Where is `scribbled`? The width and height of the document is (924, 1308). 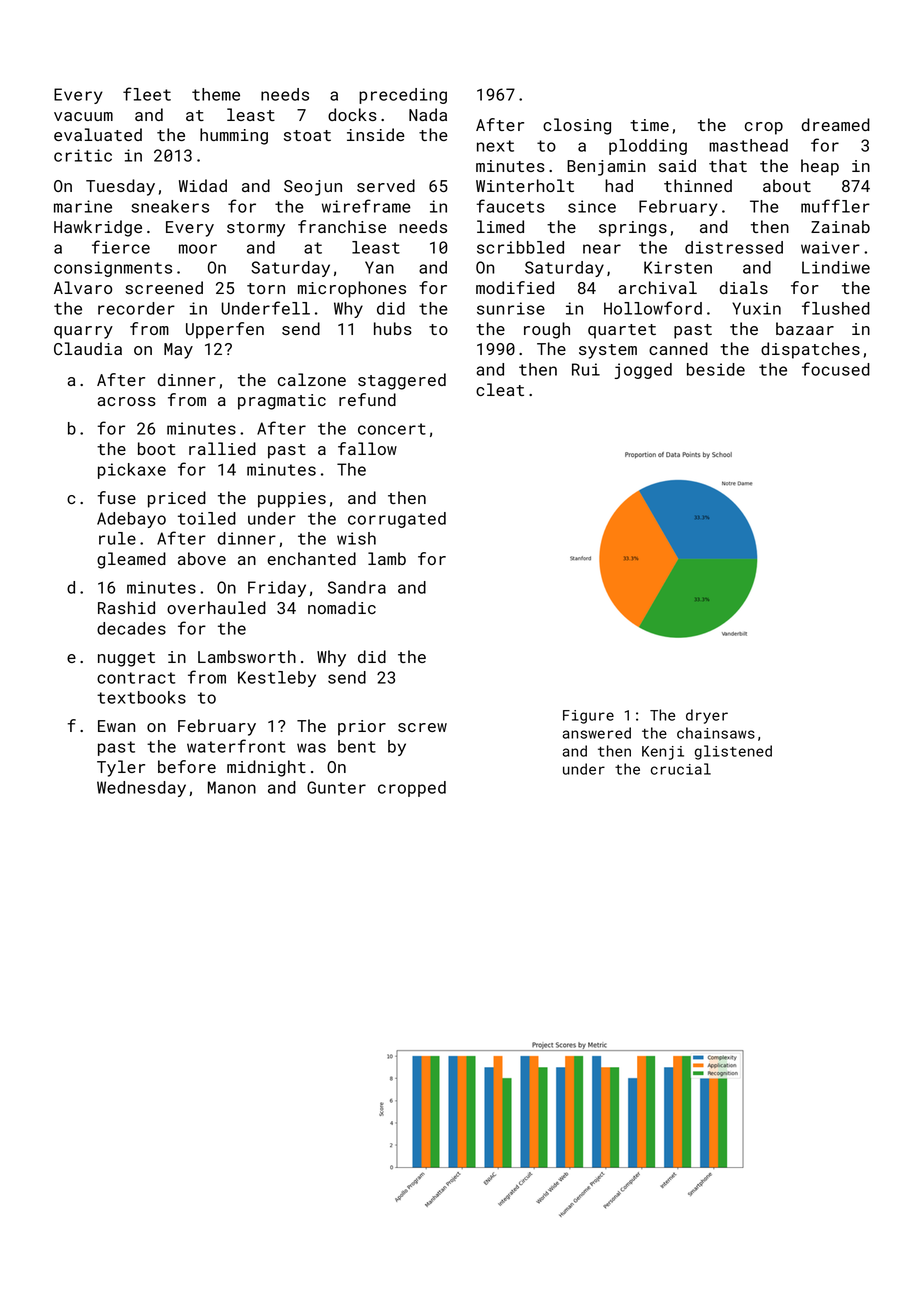
scribbled is located at coordinates (520, 247).
